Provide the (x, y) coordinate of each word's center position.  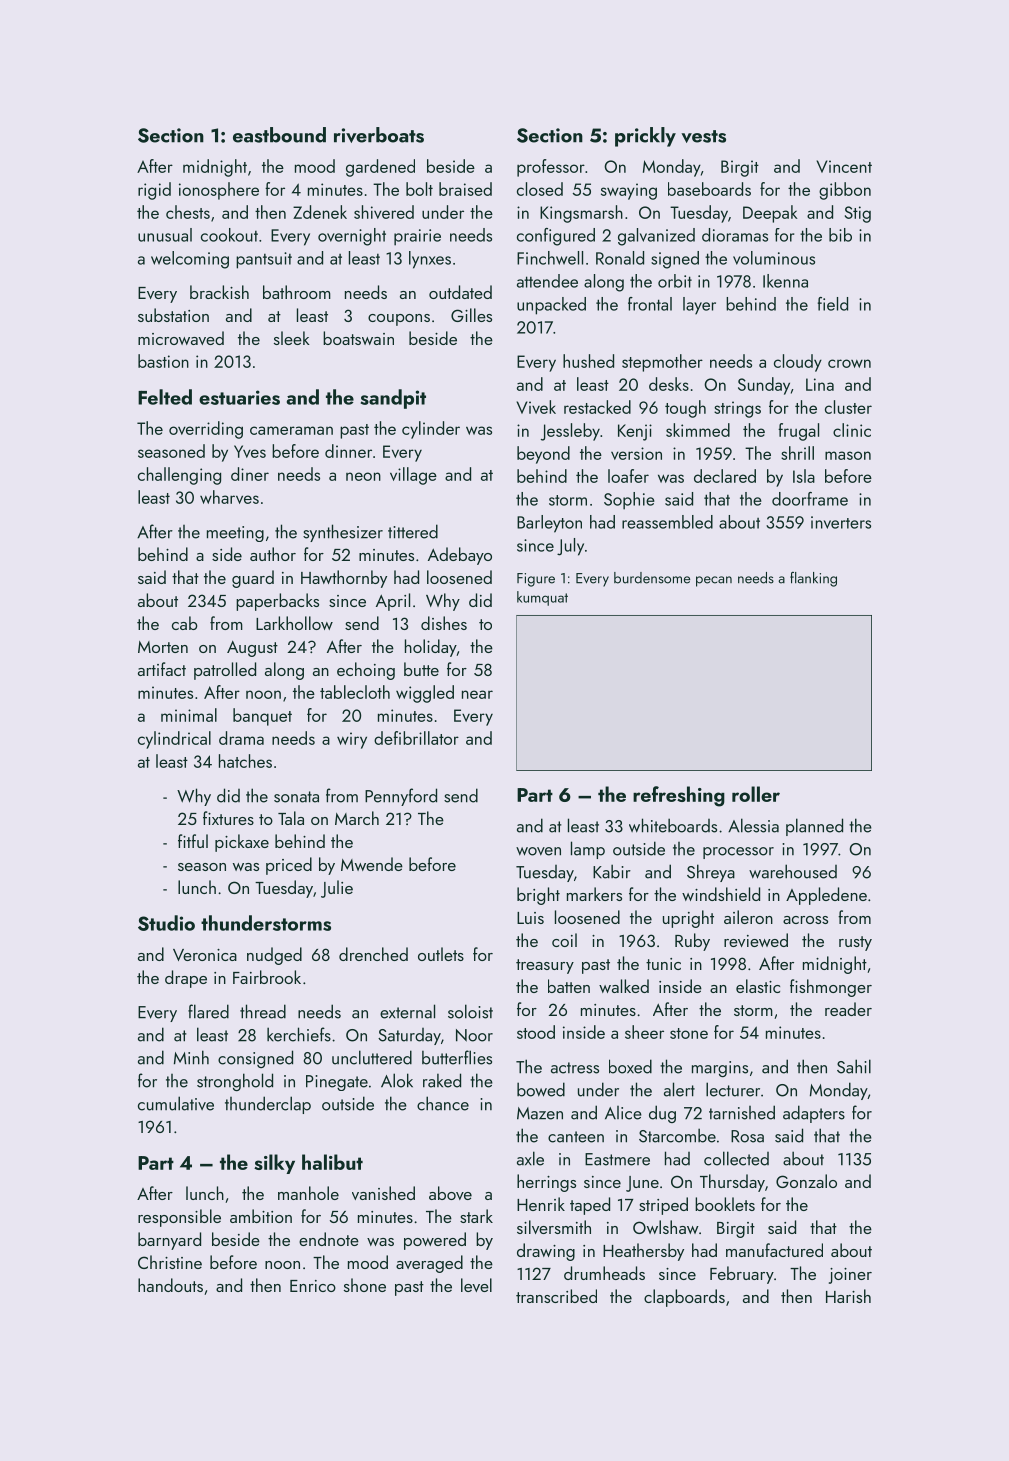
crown (849, 363)
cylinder (431, 430)
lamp (588, 850)
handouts (170, 1285)
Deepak (770, 214)
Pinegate (337, 1083)
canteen (576, 1137)
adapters (814, 1114)
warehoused (793, 871)
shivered (384, 212)
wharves (229, 497)
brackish (219, 292)
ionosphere (219, 191)
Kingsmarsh (581, 214)
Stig (858, 214)
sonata (296, 797)
